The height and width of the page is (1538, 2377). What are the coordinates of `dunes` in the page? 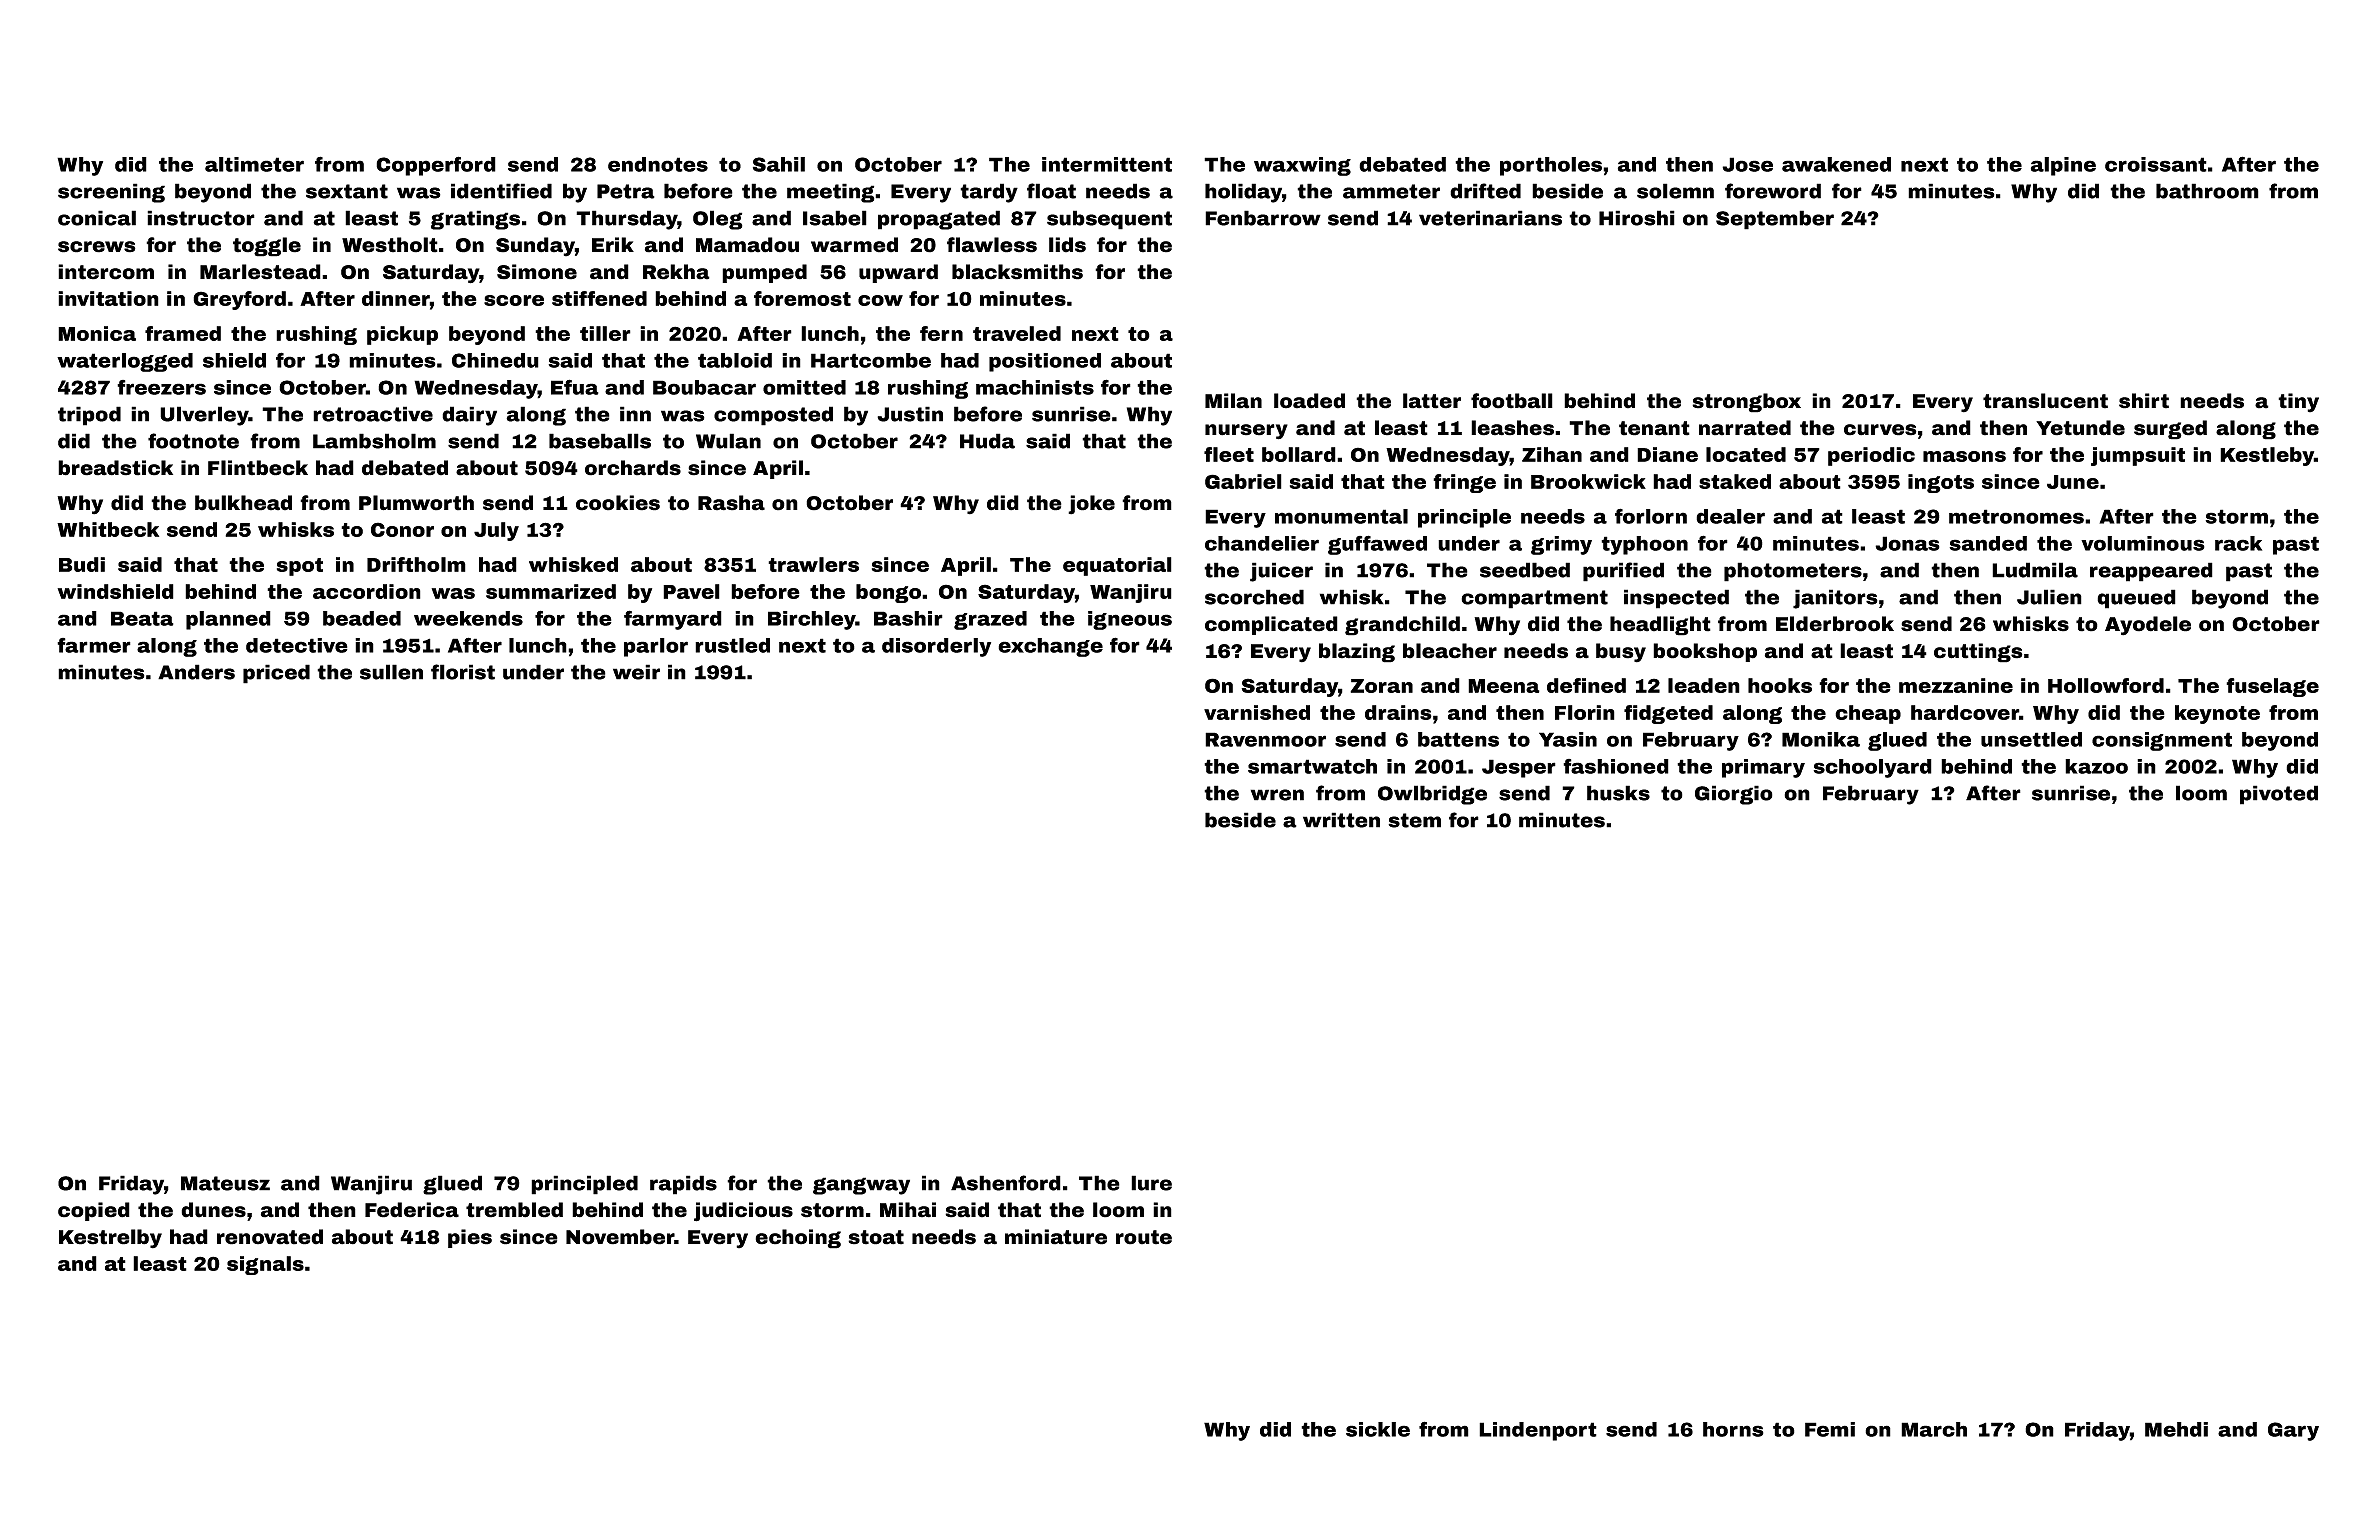 It's located at (213, 1210).
